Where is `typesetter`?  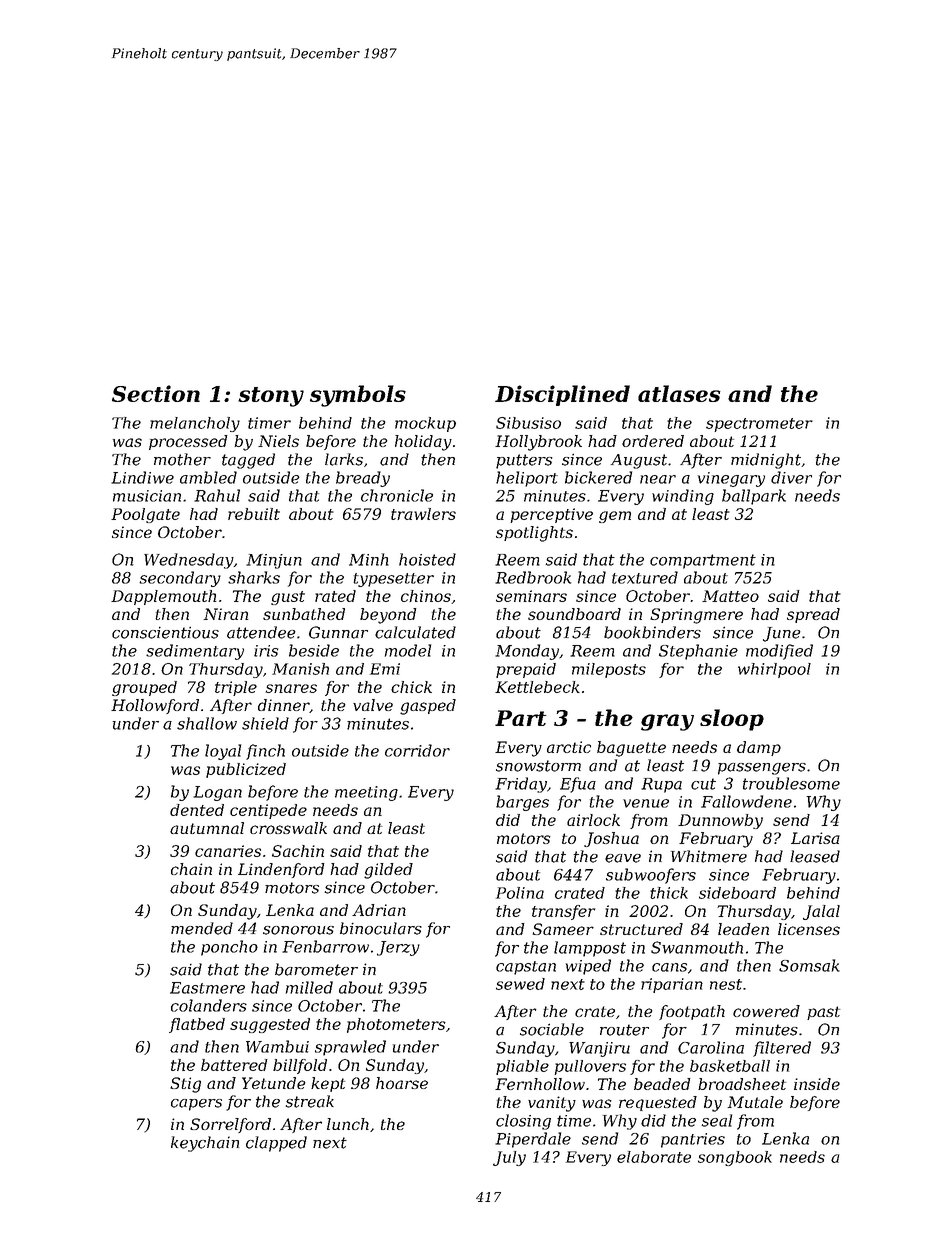
typesetter is located at coordinates (393, 580).
